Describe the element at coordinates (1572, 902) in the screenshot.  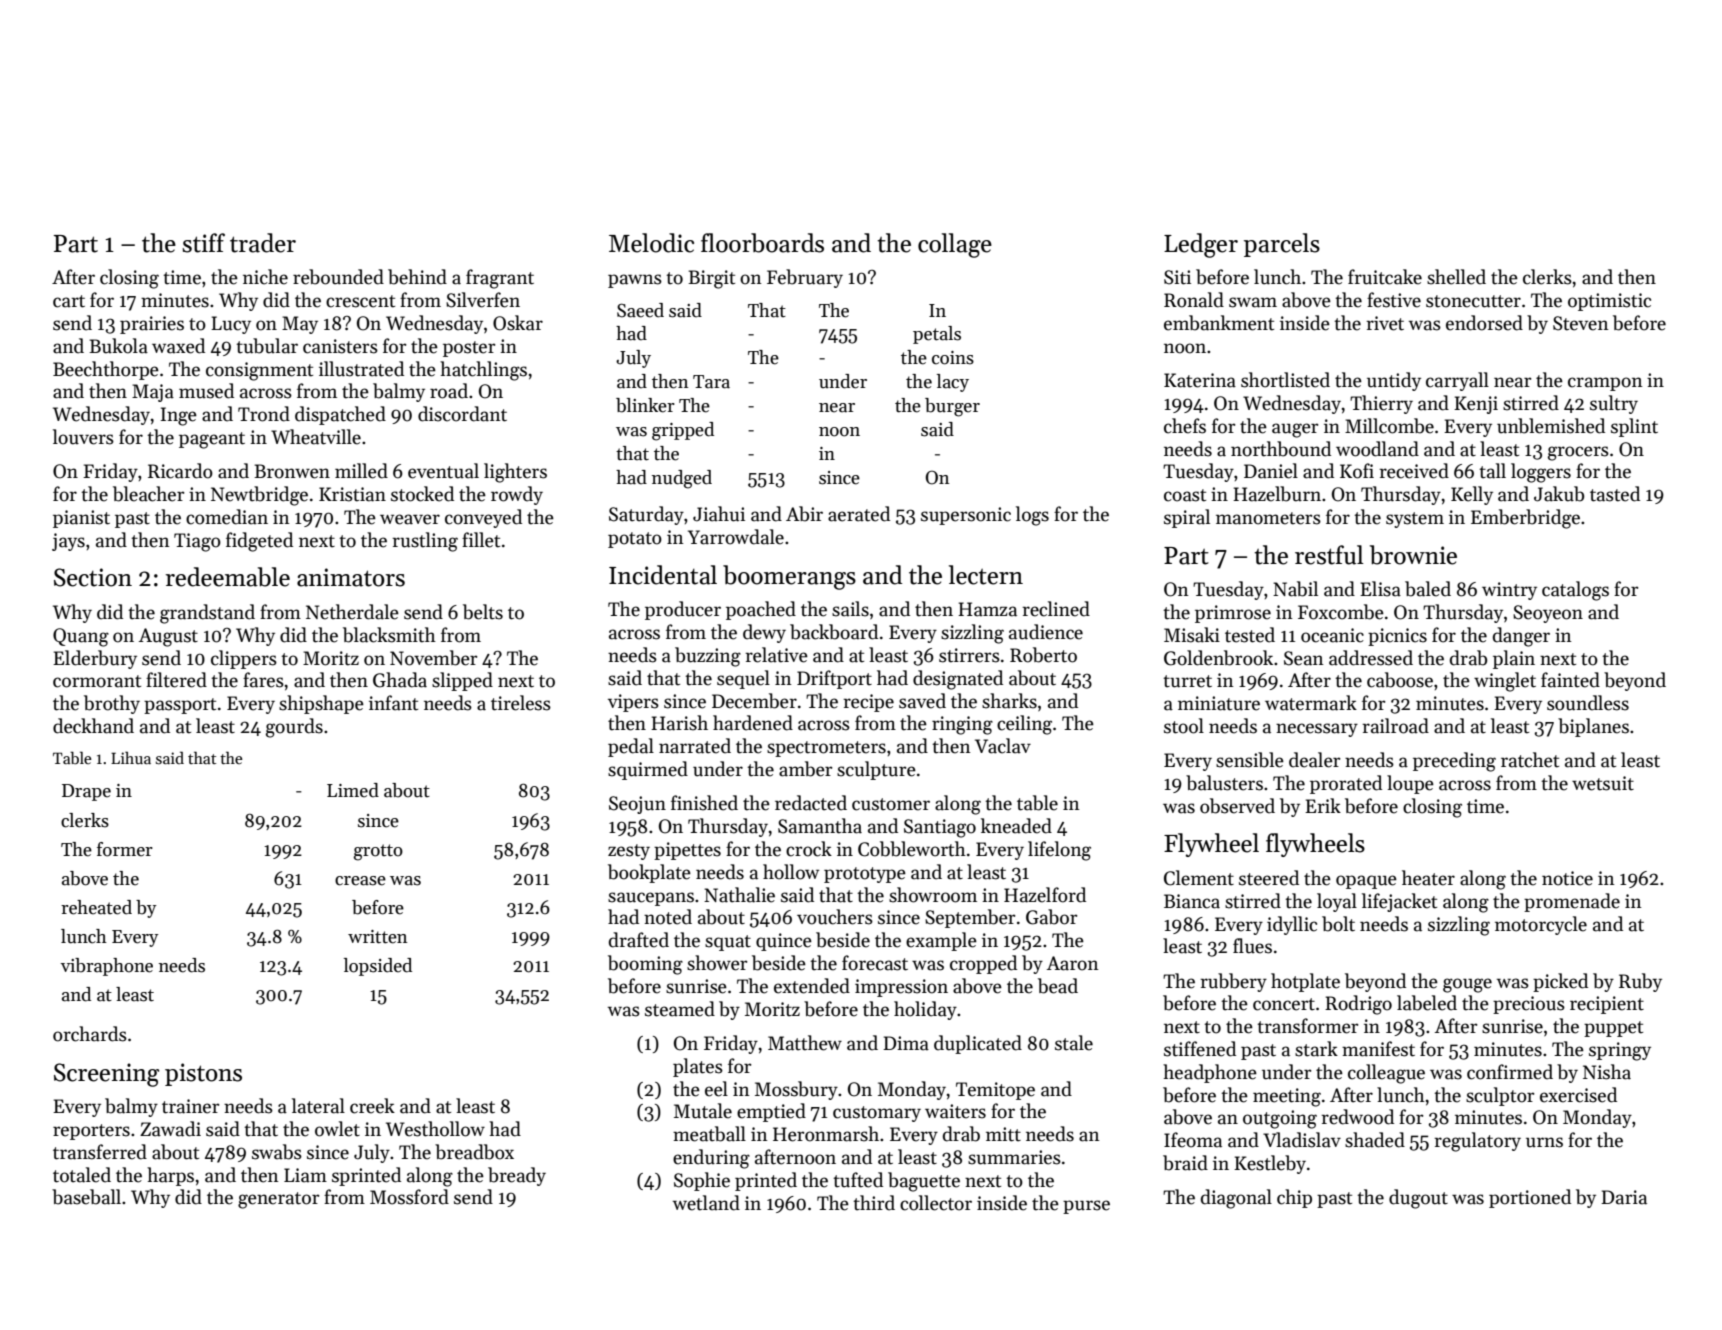
I see `promenade` at that location.
